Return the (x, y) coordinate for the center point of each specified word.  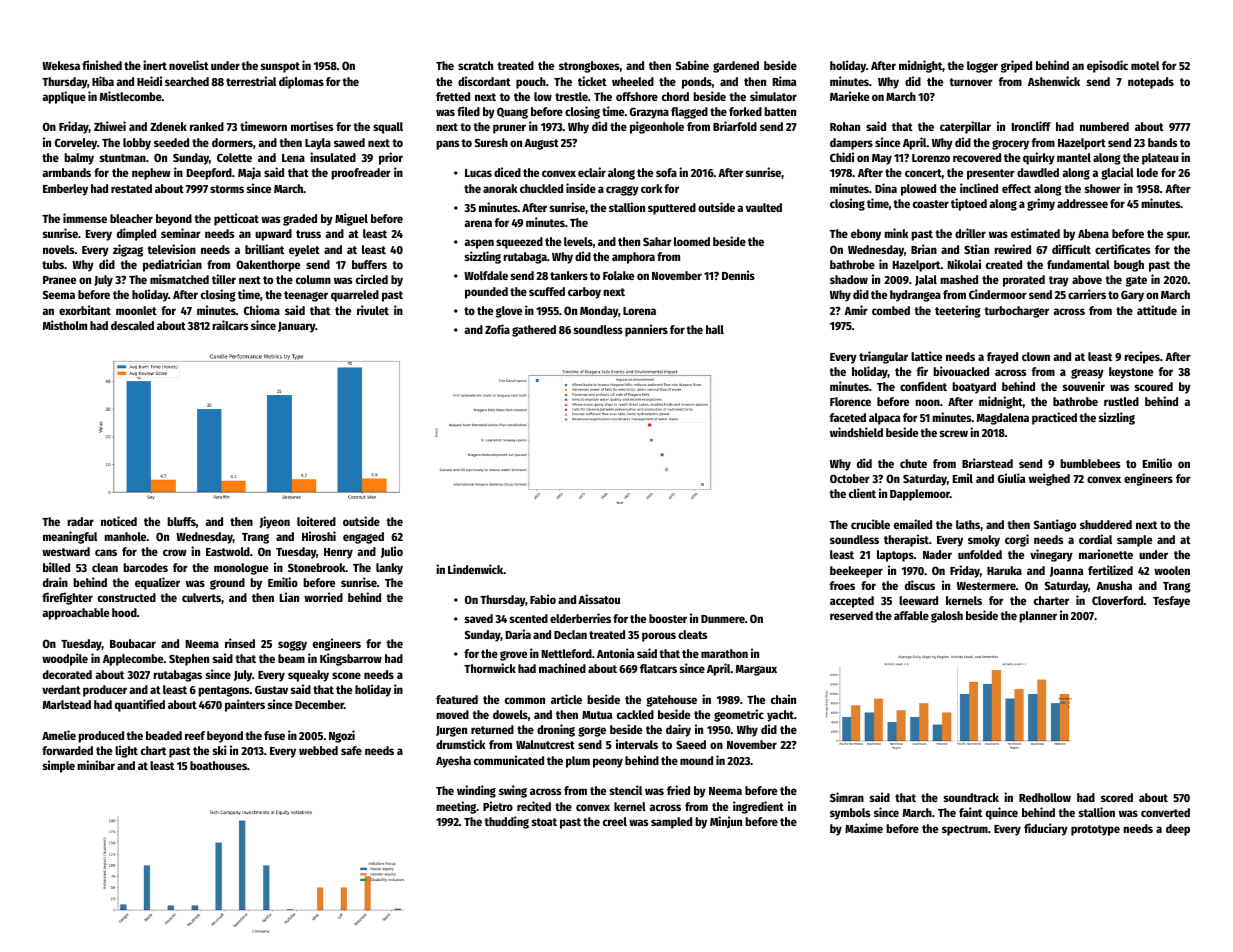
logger (982, 67)
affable (911, 615)
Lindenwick (475, 569)
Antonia (615, 653)
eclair (592, 172)
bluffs (181, 521)
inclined (979, 188)
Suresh (491, 142)
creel (615, 821)
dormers (232, 142)
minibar (96, 765)
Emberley (65, 190)
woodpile (65, 659)
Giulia (1011, 478)
